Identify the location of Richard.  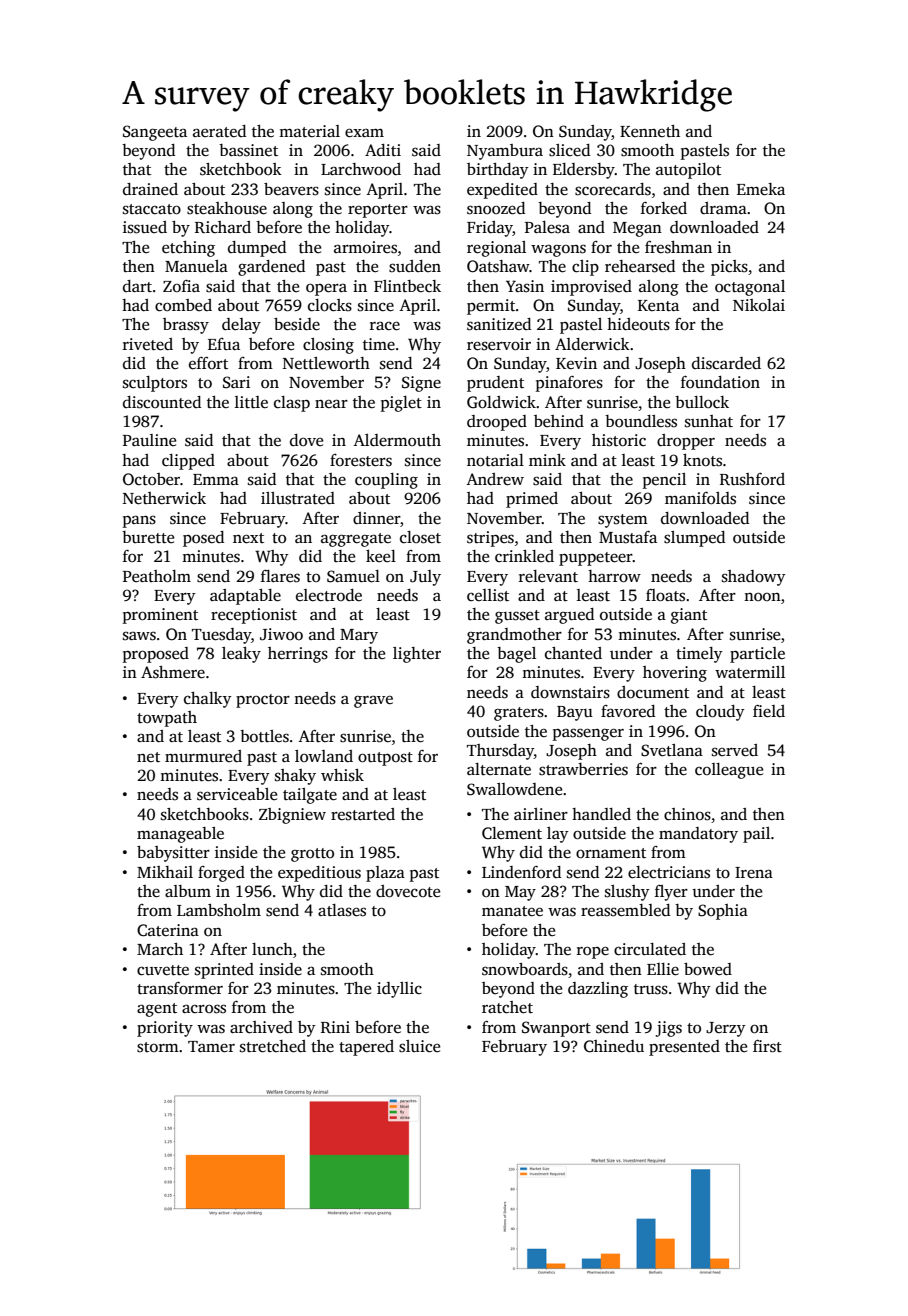
(223, 227).
